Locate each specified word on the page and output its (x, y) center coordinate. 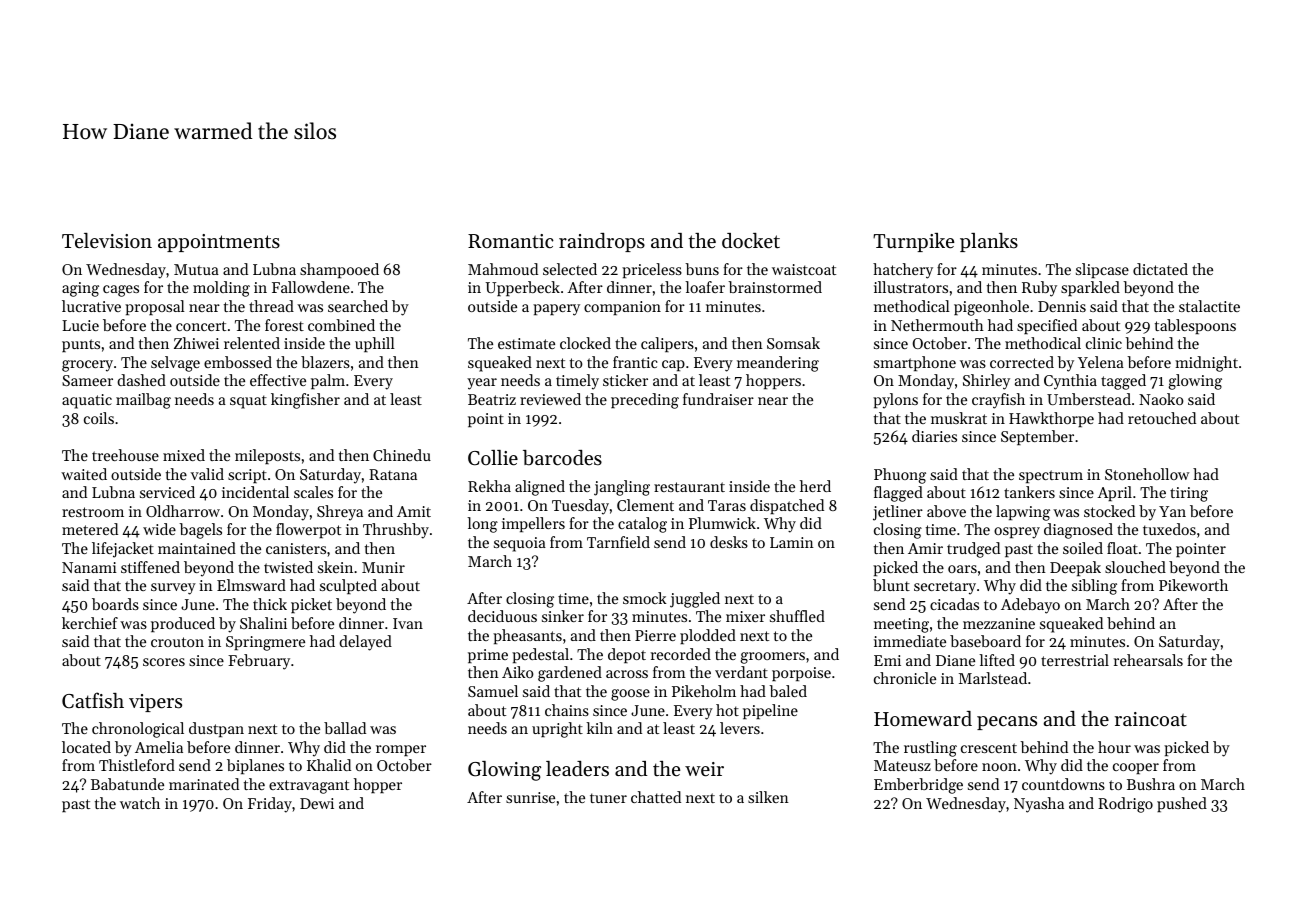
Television (107, 241)
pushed (1182, 804)
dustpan (216, 729)
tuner (608, 798)
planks (989, 242)
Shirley (986, 382)
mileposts (267, 456)
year (482, 384)
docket (751, 241)
